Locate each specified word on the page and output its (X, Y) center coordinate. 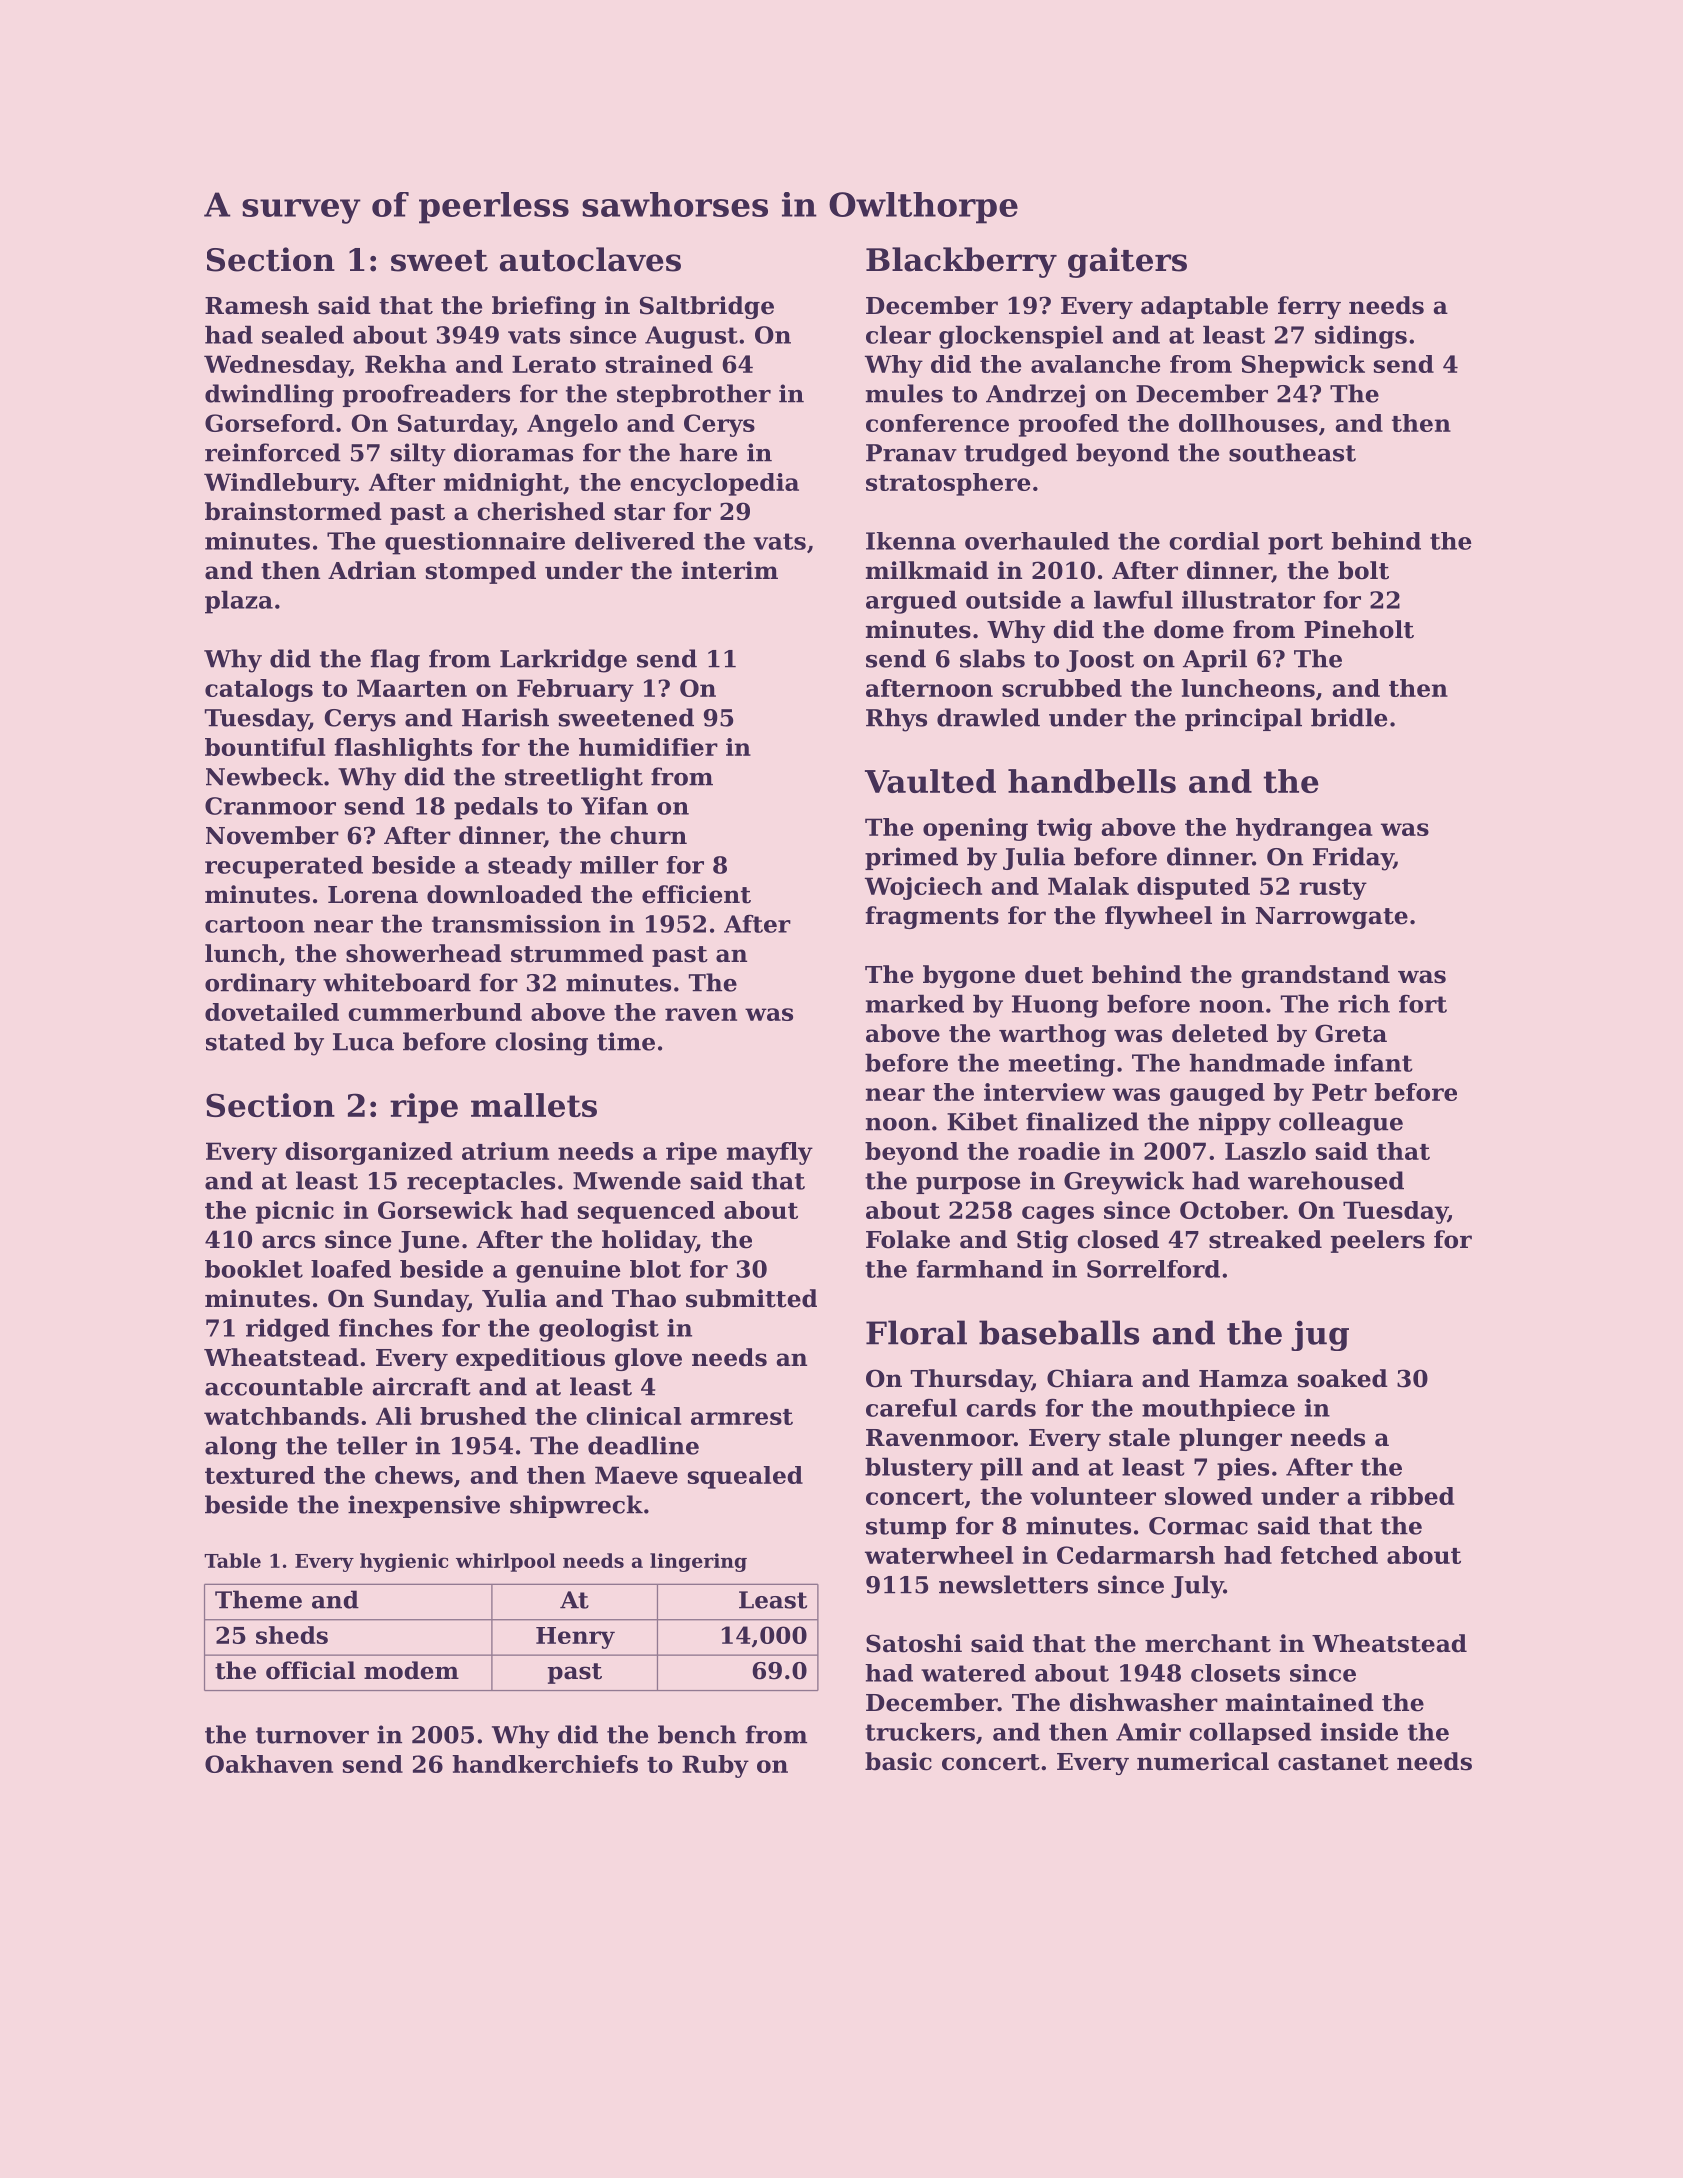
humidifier (648, 747)
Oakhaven (269, 1764)
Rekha (406, 364)
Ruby (715, 1766)
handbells (1092, 781)
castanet (1333, 1762)
